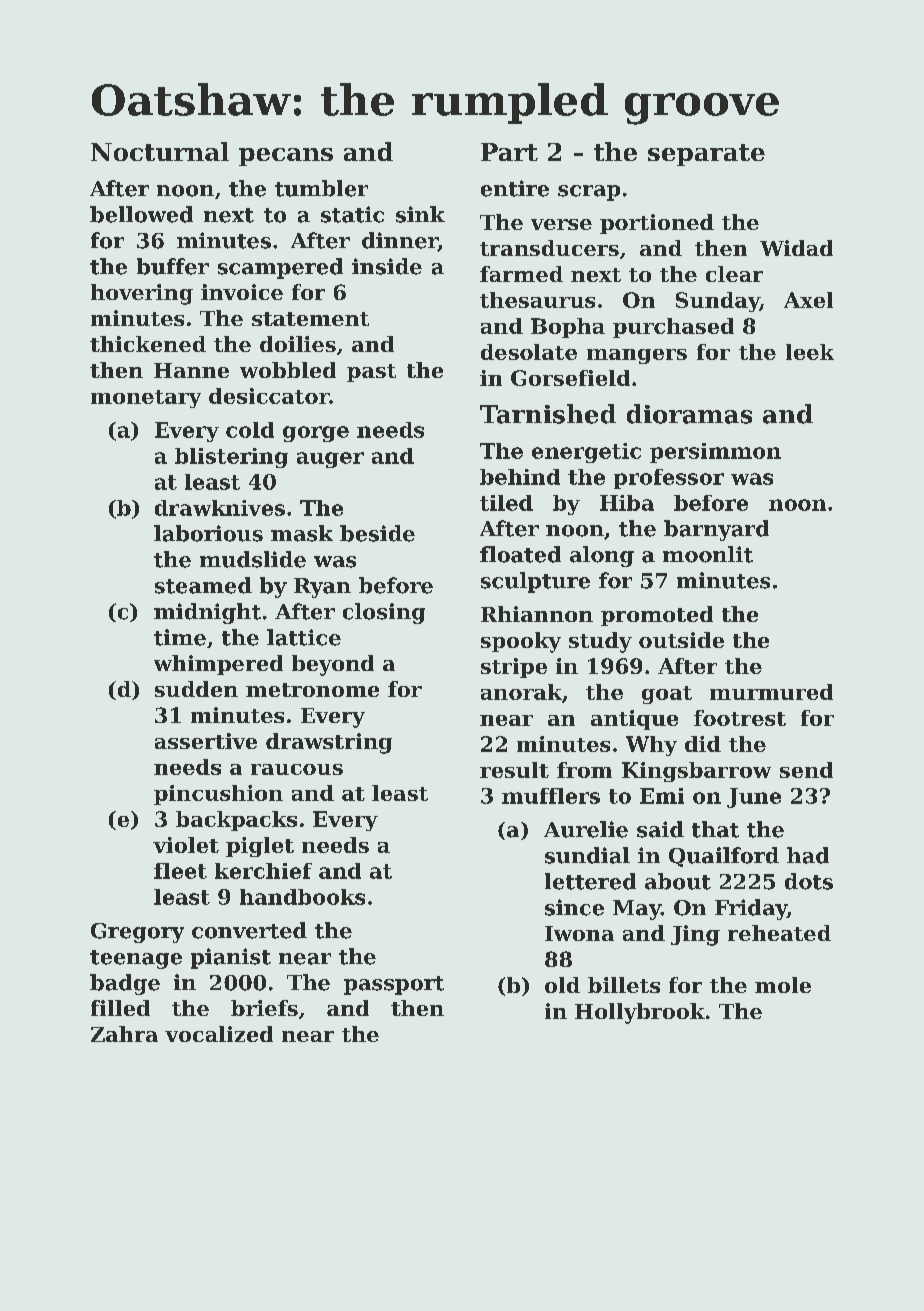  What do you see at coordinates (124, 1034) in the screenshot?
I see `Zahra` at bounding box center [124, 1034].
